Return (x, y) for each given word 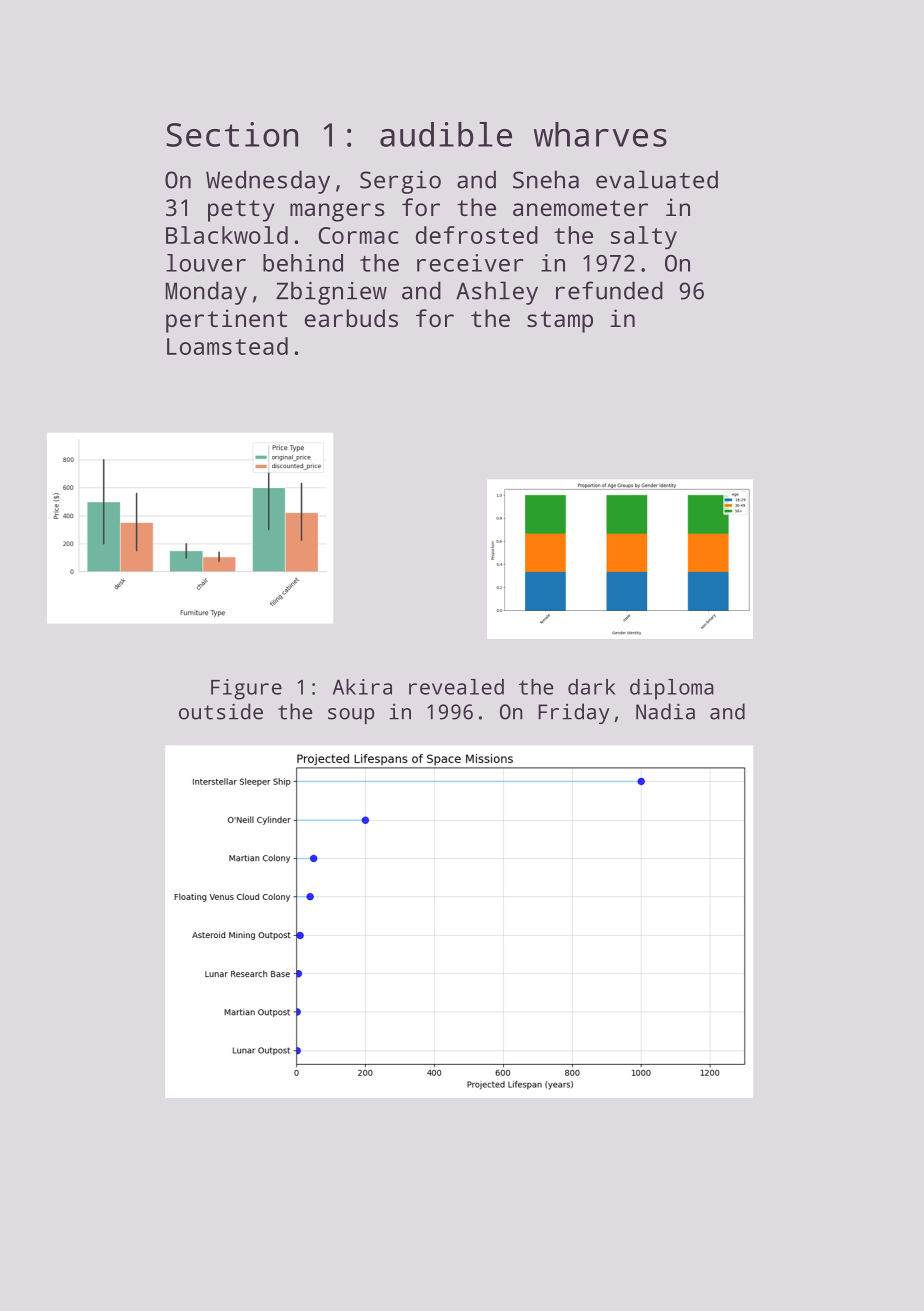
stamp (560, 322)
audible (446, 134)
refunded (609, 290)
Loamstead (227, 346)
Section (232, 134)
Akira (362, 687)
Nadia (665, 711)
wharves (600, 134)
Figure (246, 689)
